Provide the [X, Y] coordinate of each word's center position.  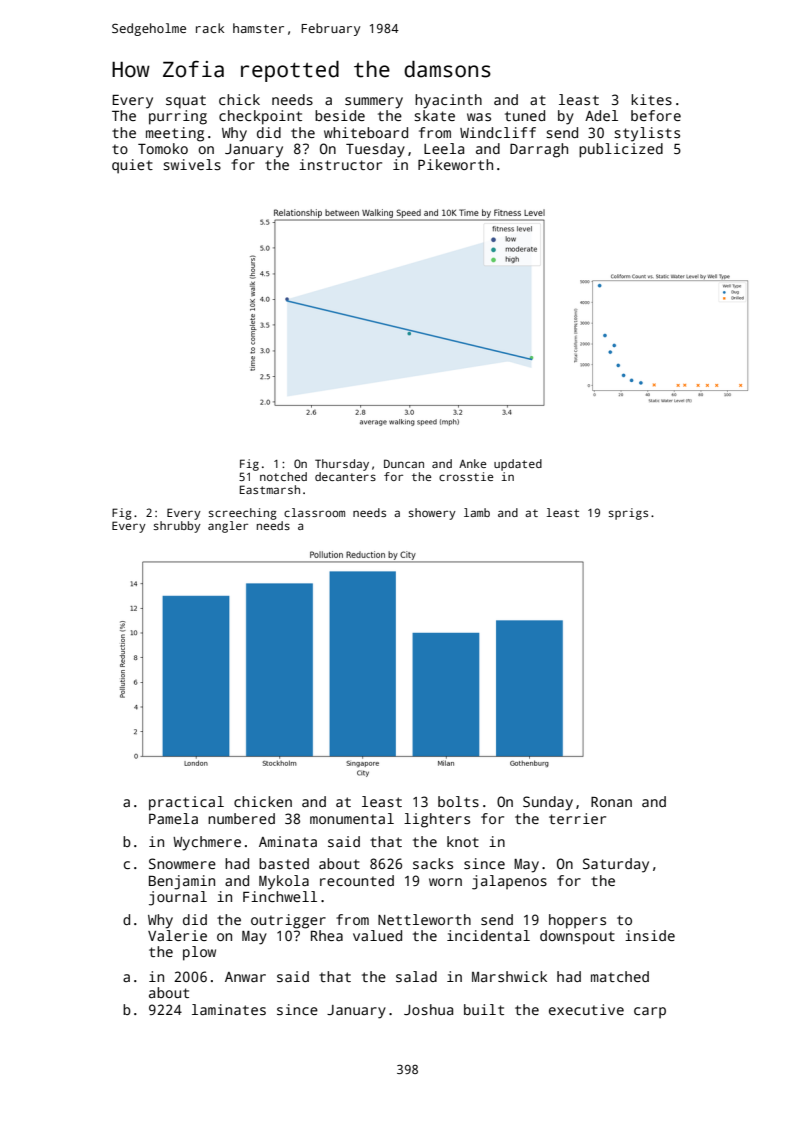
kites [651, 99]
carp [650, 1012]
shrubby [177, 527]
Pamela [173, 818]
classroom [314, 512]
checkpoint [260, 117]
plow [199, 953]
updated [518, 465]
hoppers [577, 921]
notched [283, 476]
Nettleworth [424, 919]
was [479, 117]
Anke [472, 463]
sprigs [628, 514]
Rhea [327, 935]
